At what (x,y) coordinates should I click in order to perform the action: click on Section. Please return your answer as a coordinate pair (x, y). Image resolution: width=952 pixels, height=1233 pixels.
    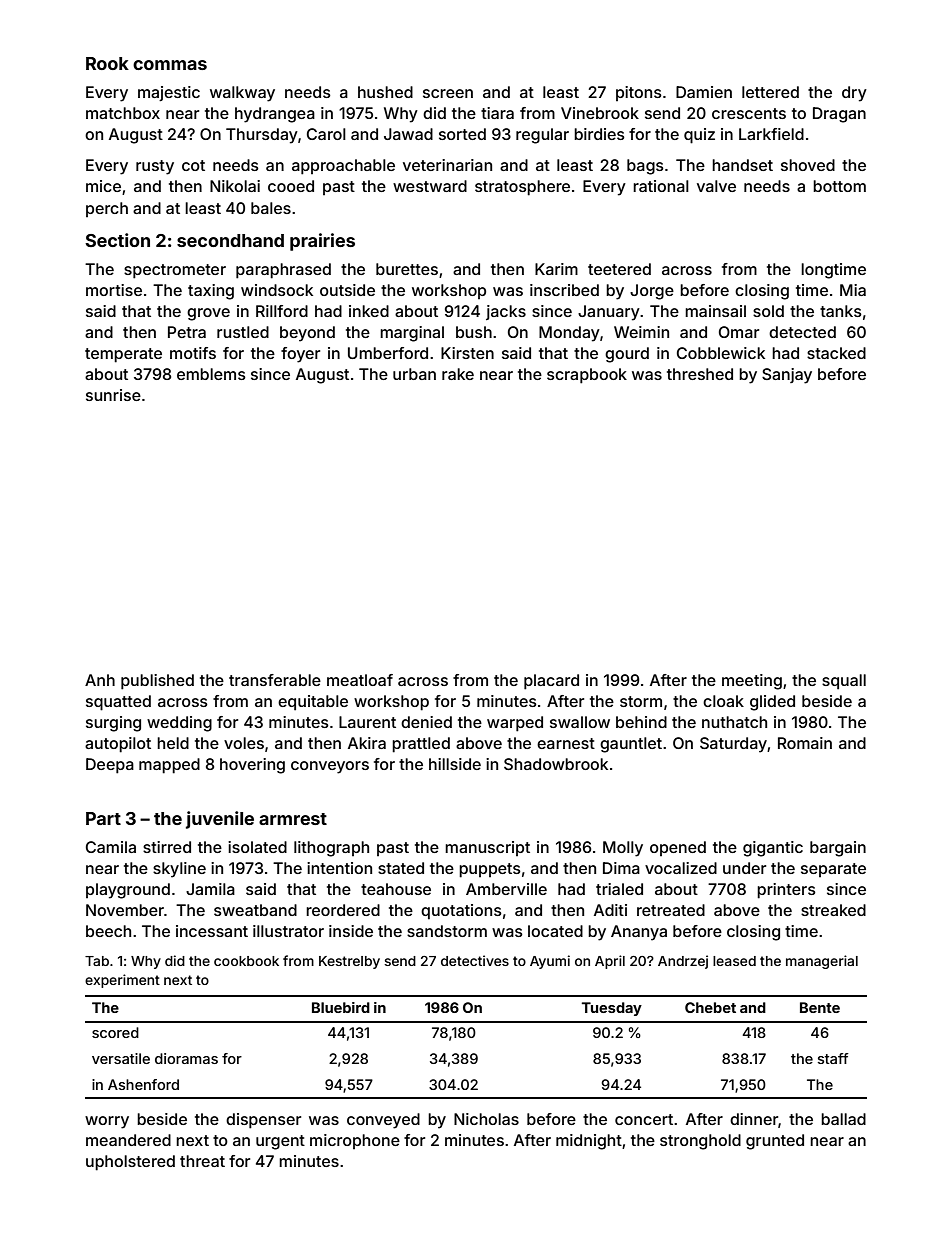
    Looking at the image, I should click on (117, 240).
